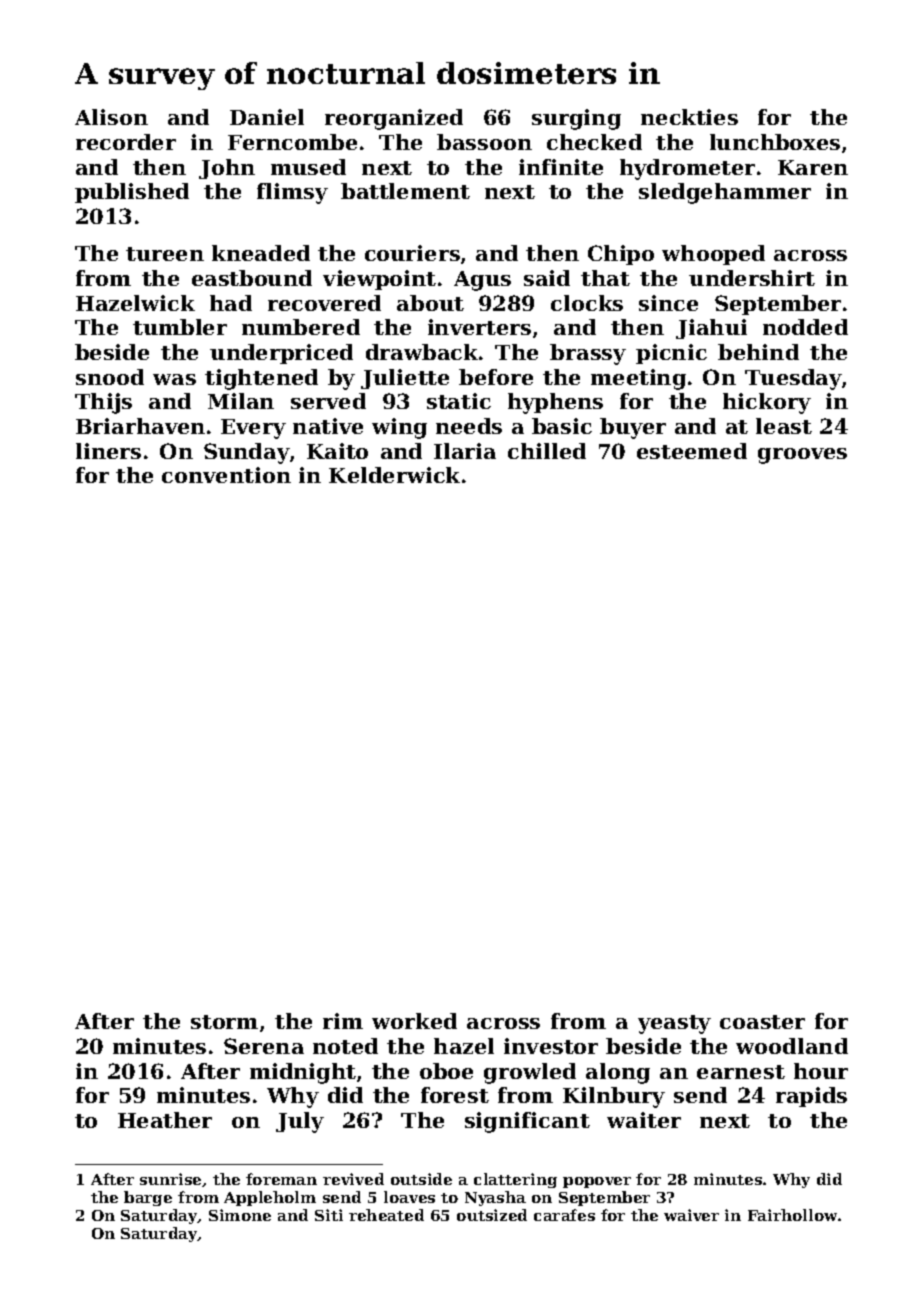 The image size is (924, 1311). Describe the element at coordinates (148, 1198) in the screenshot. I see `barge` at that location.
